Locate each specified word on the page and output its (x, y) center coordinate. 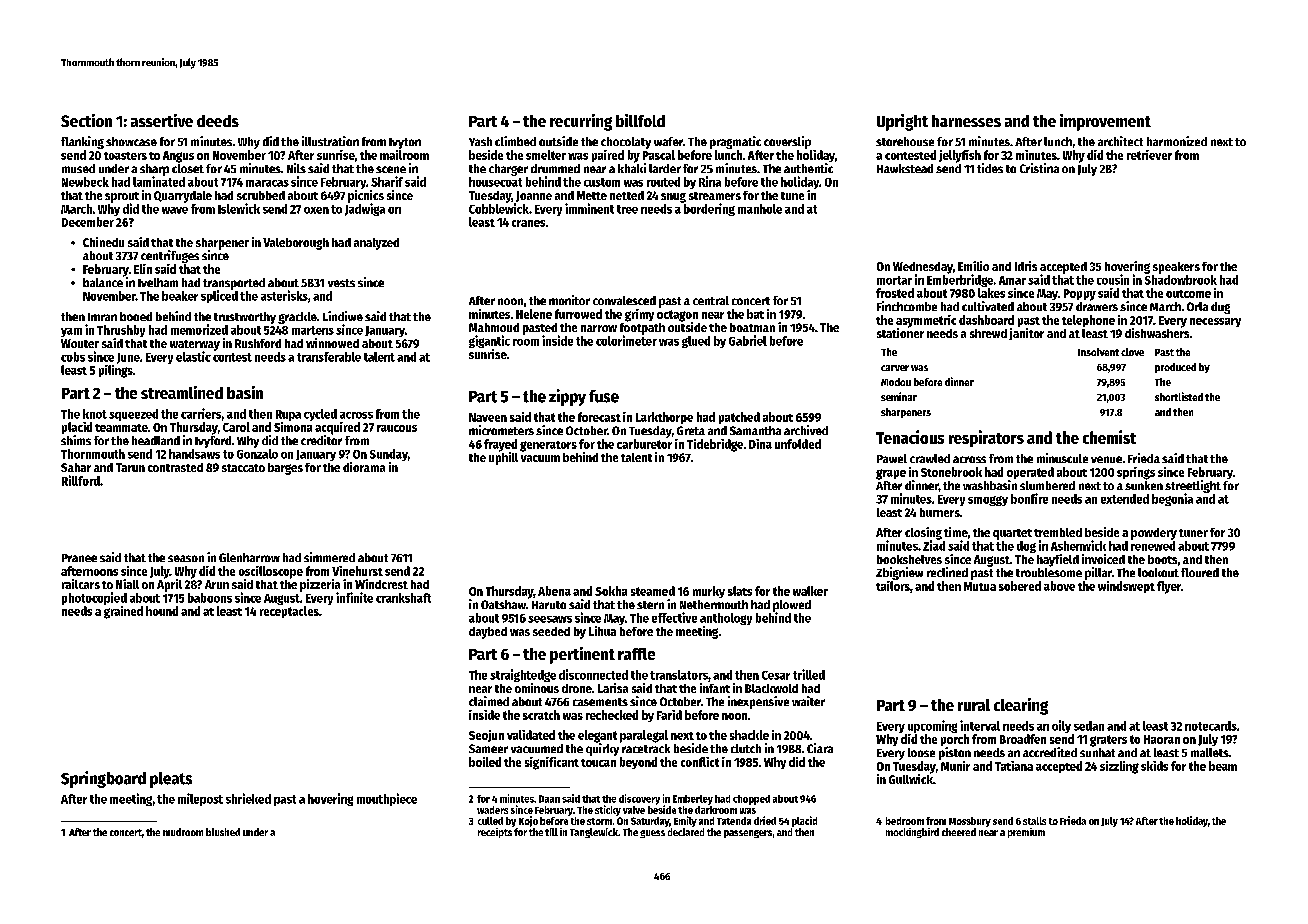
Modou (896, 382)
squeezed (133, 415)
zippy (567, 397)
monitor (569, 300)
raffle (636, 654)
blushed (223, 832)
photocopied (94, 598)
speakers (1176, 268)
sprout (122, 197)
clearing (1021, 706)
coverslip (787, 142)
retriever (1149, 155)
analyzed (376, 244)
